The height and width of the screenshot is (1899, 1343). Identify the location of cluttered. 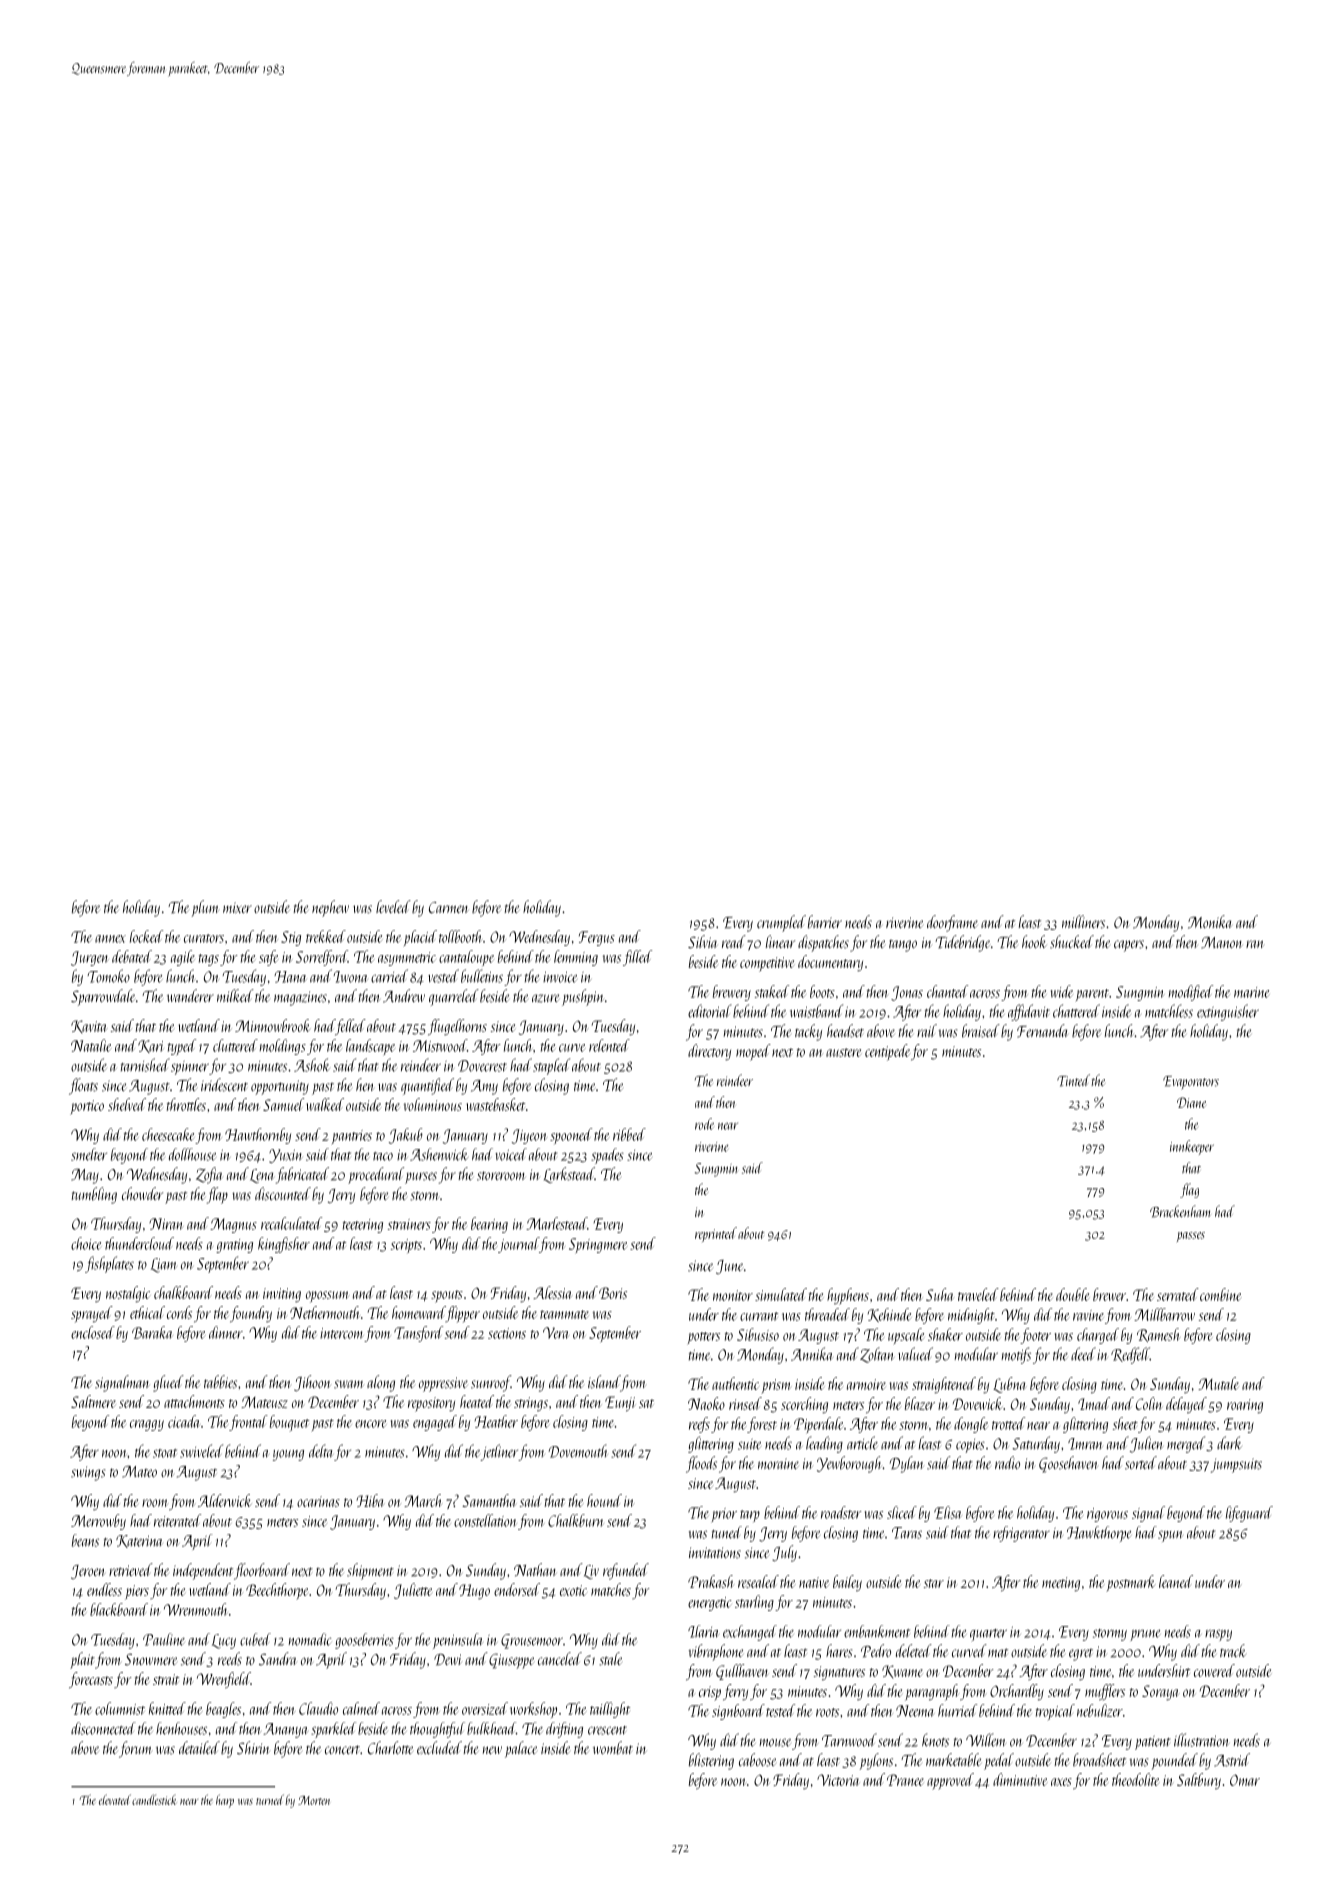
(235, 1045).
